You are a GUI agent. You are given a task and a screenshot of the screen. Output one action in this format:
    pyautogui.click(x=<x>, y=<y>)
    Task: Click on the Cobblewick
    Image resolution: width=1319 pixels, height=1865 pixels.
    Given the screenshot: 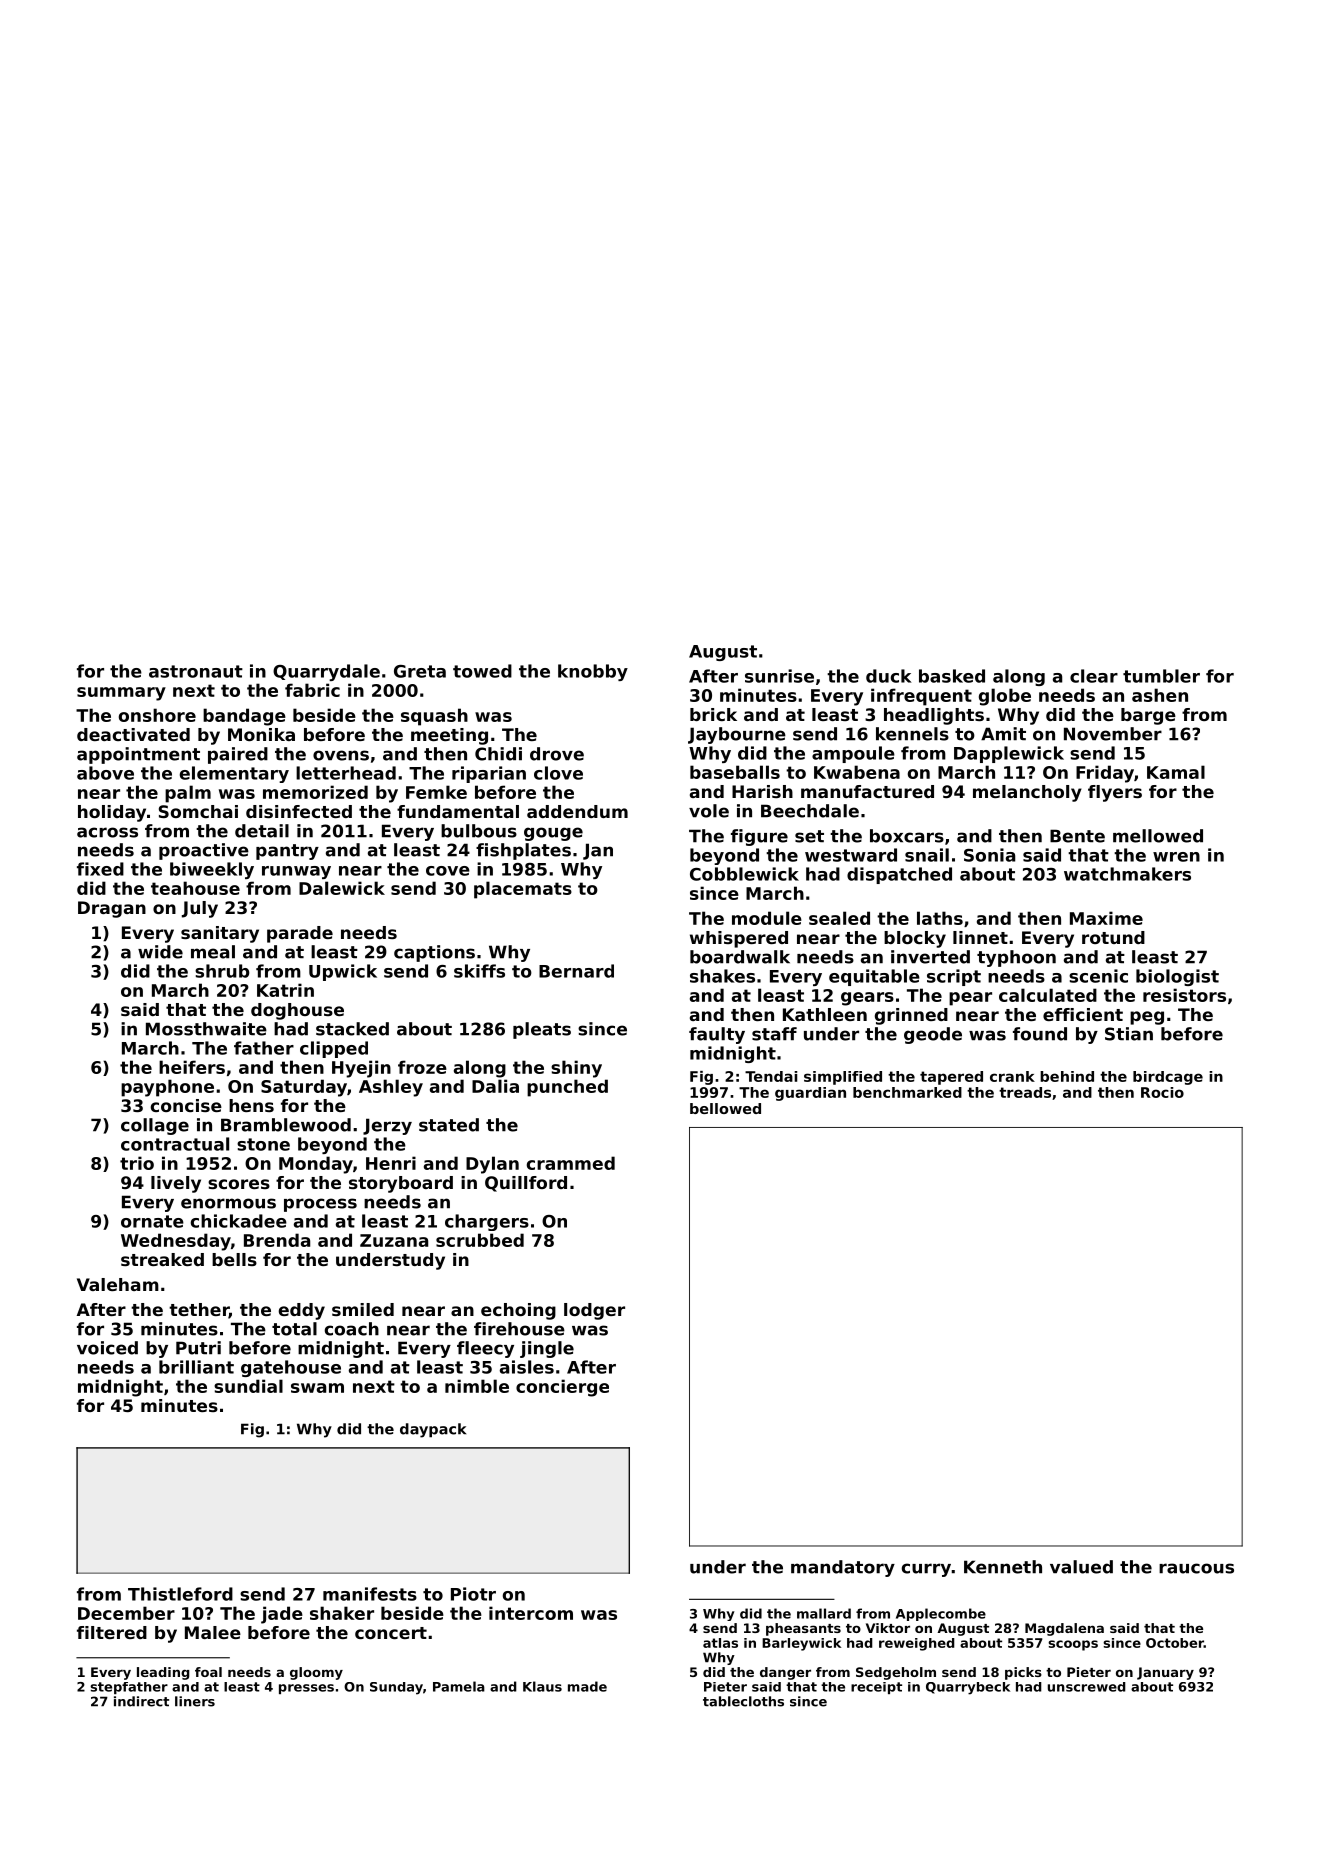 What is the action you would take?
    pyautogui.click(x=744, y=874)
